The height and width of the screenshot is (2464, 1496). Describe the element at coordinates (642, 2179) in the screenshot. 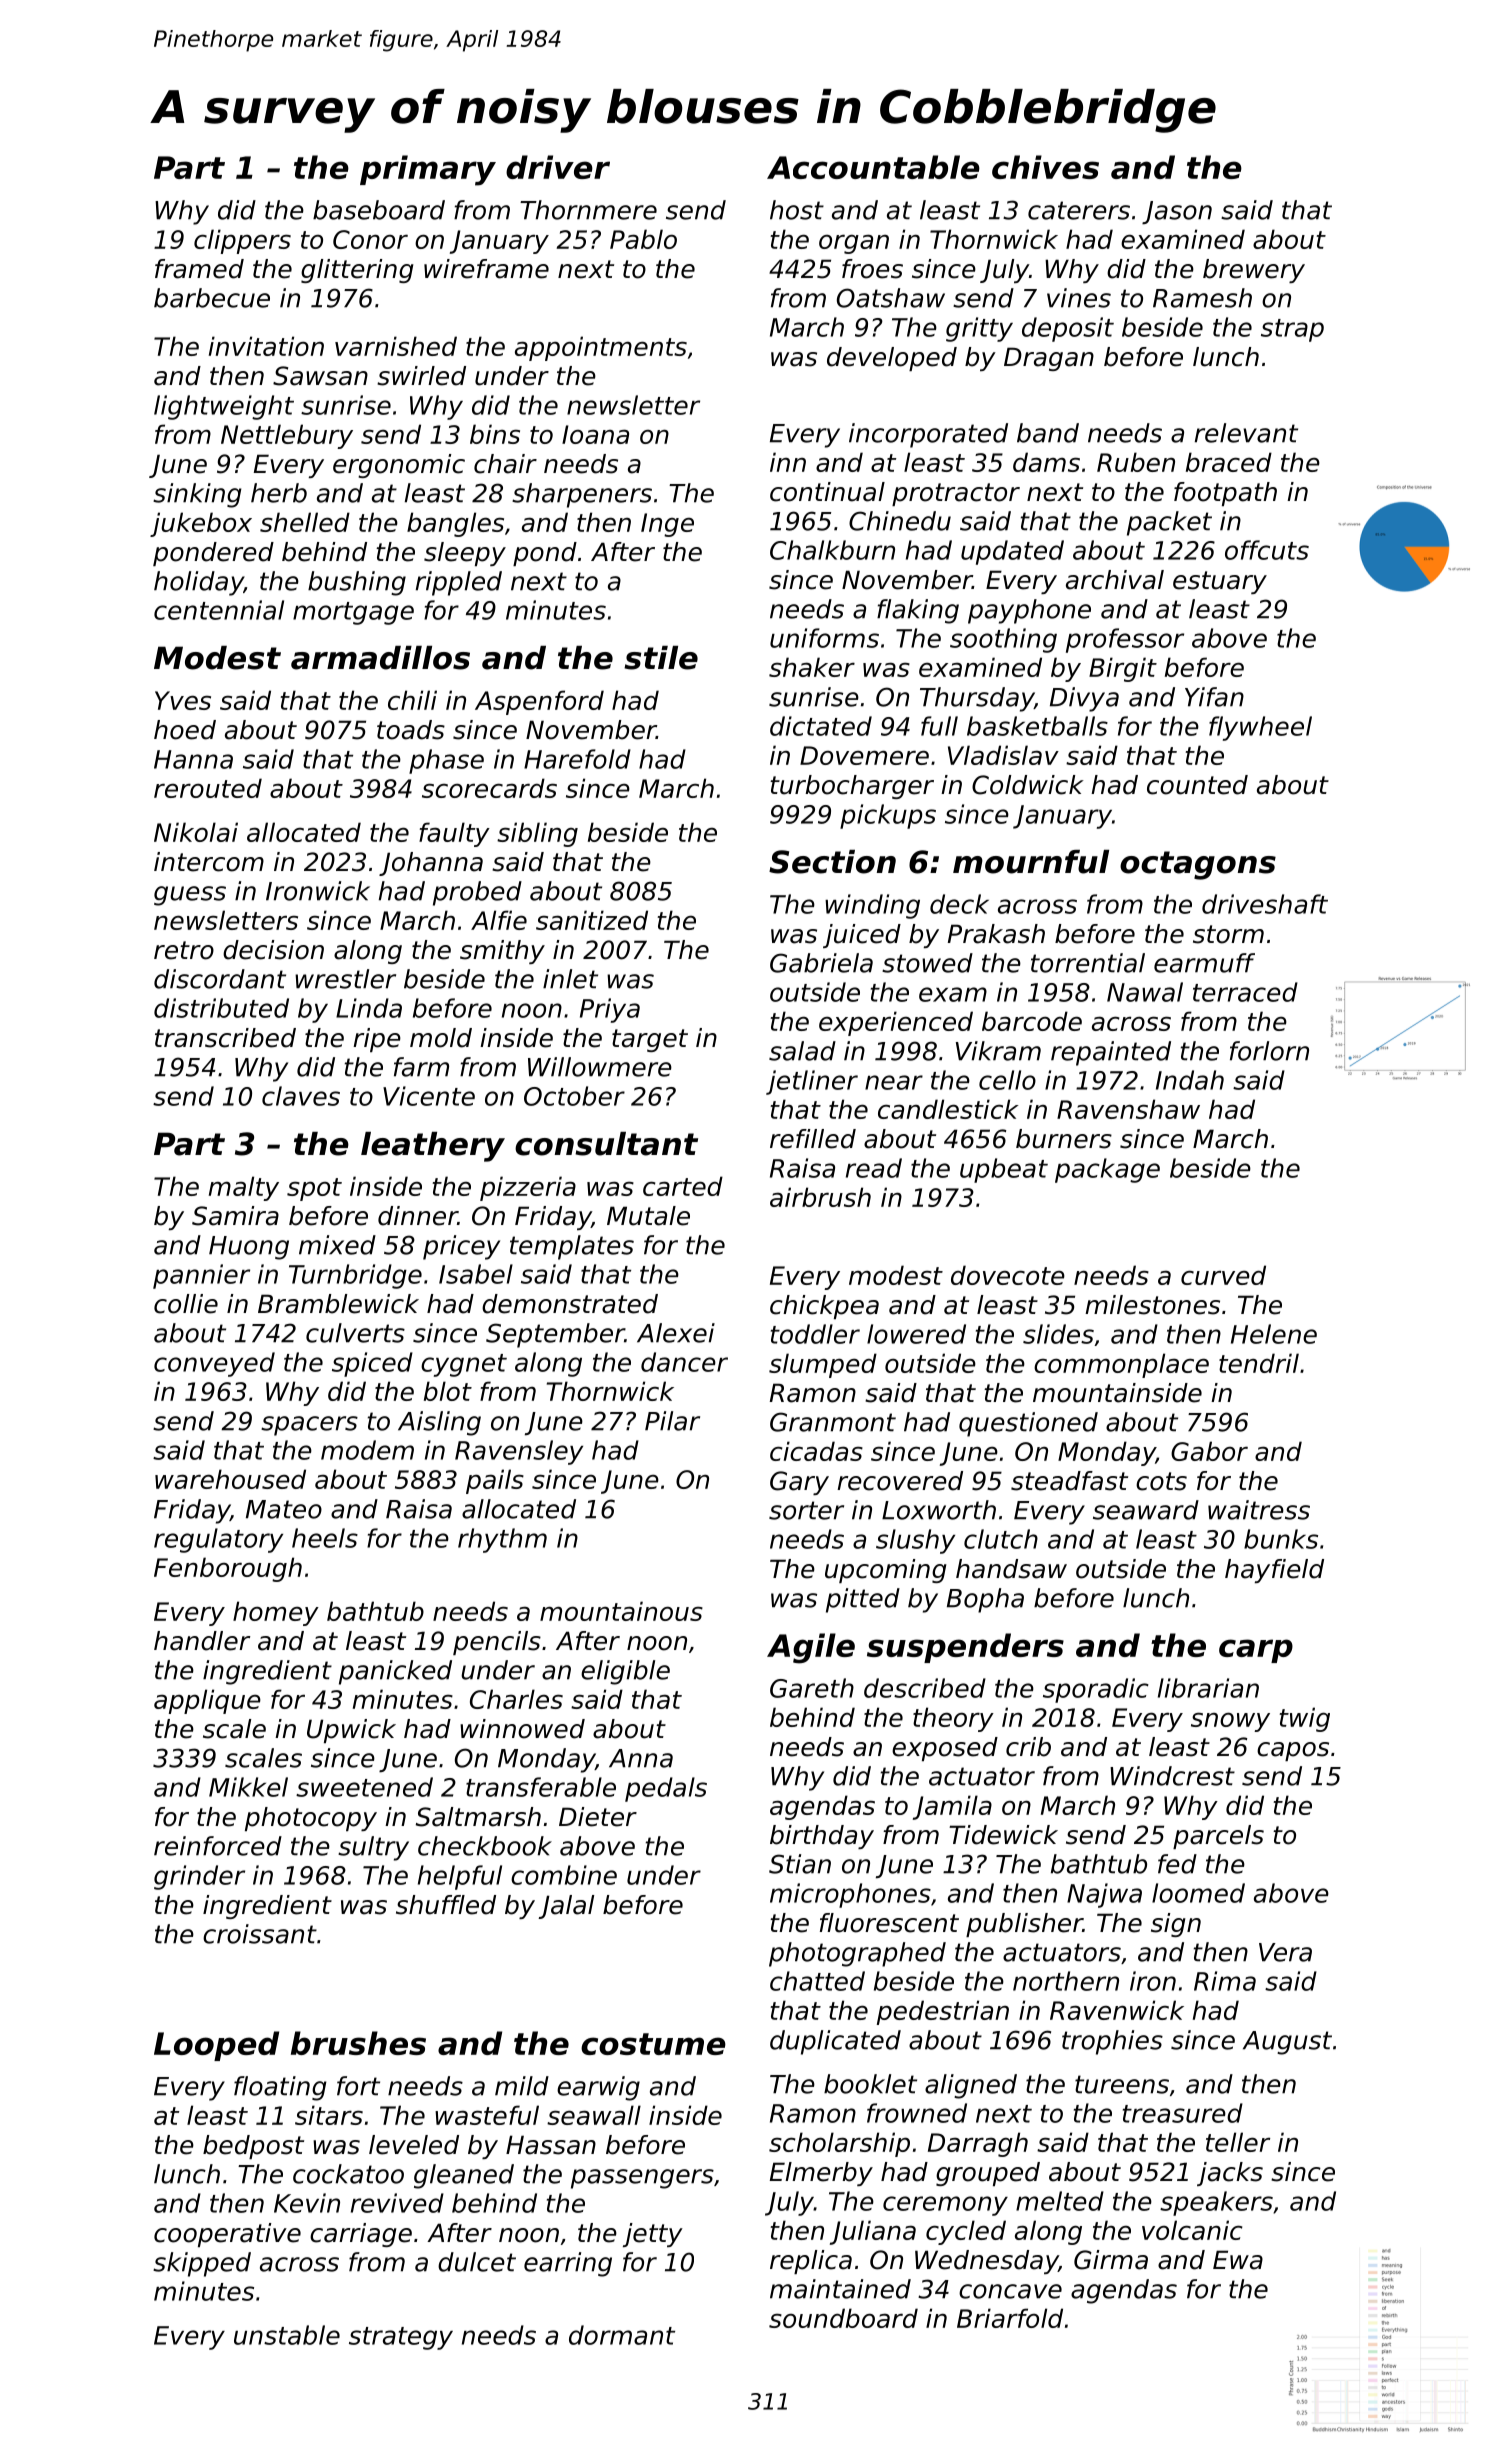

I see `passengers` at that location.
